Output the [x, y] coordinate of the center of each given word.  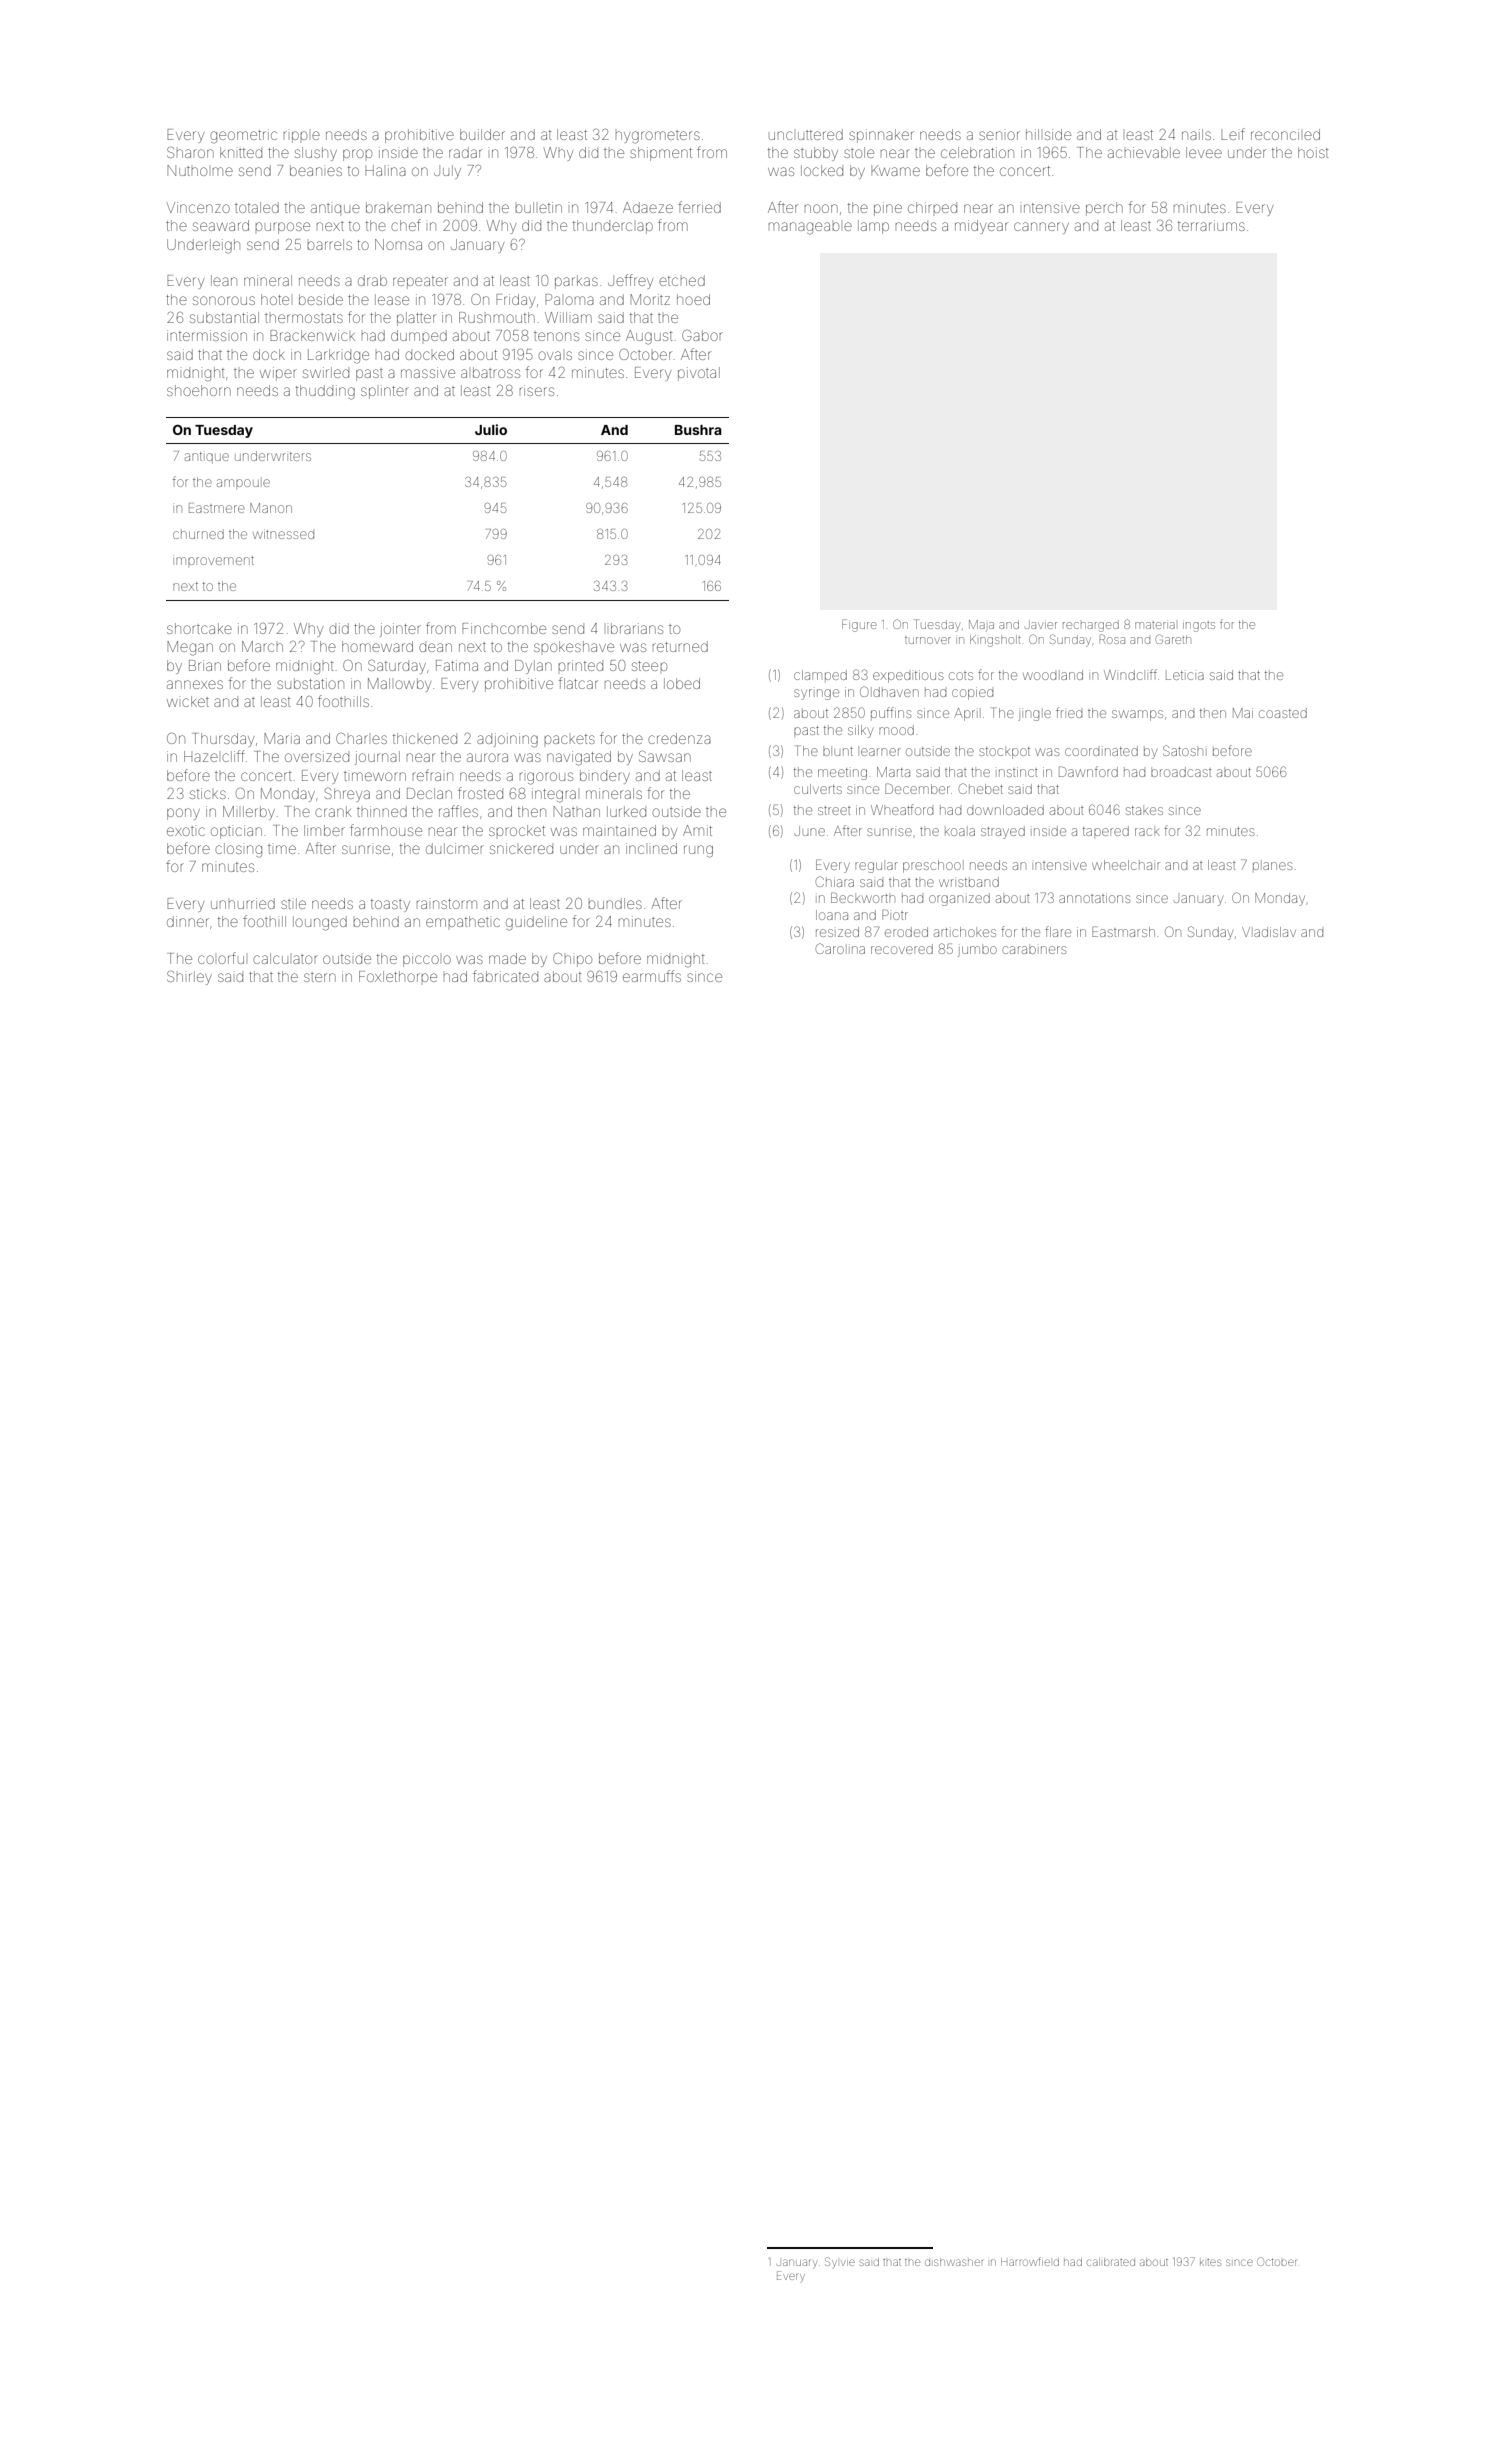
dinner [188, 921]
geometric [243, 136]
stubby [816, 154]
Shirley [189, 977]
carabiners [1034, 950]
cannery [1041, 228]
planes [1272, 866]
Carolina [840, 948]
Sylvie [840, 2262]
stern [320, 977]
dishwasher [954, 2262]
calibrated [1111, 2262]
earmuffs [652, 976]
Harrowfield [1030, 2261]
